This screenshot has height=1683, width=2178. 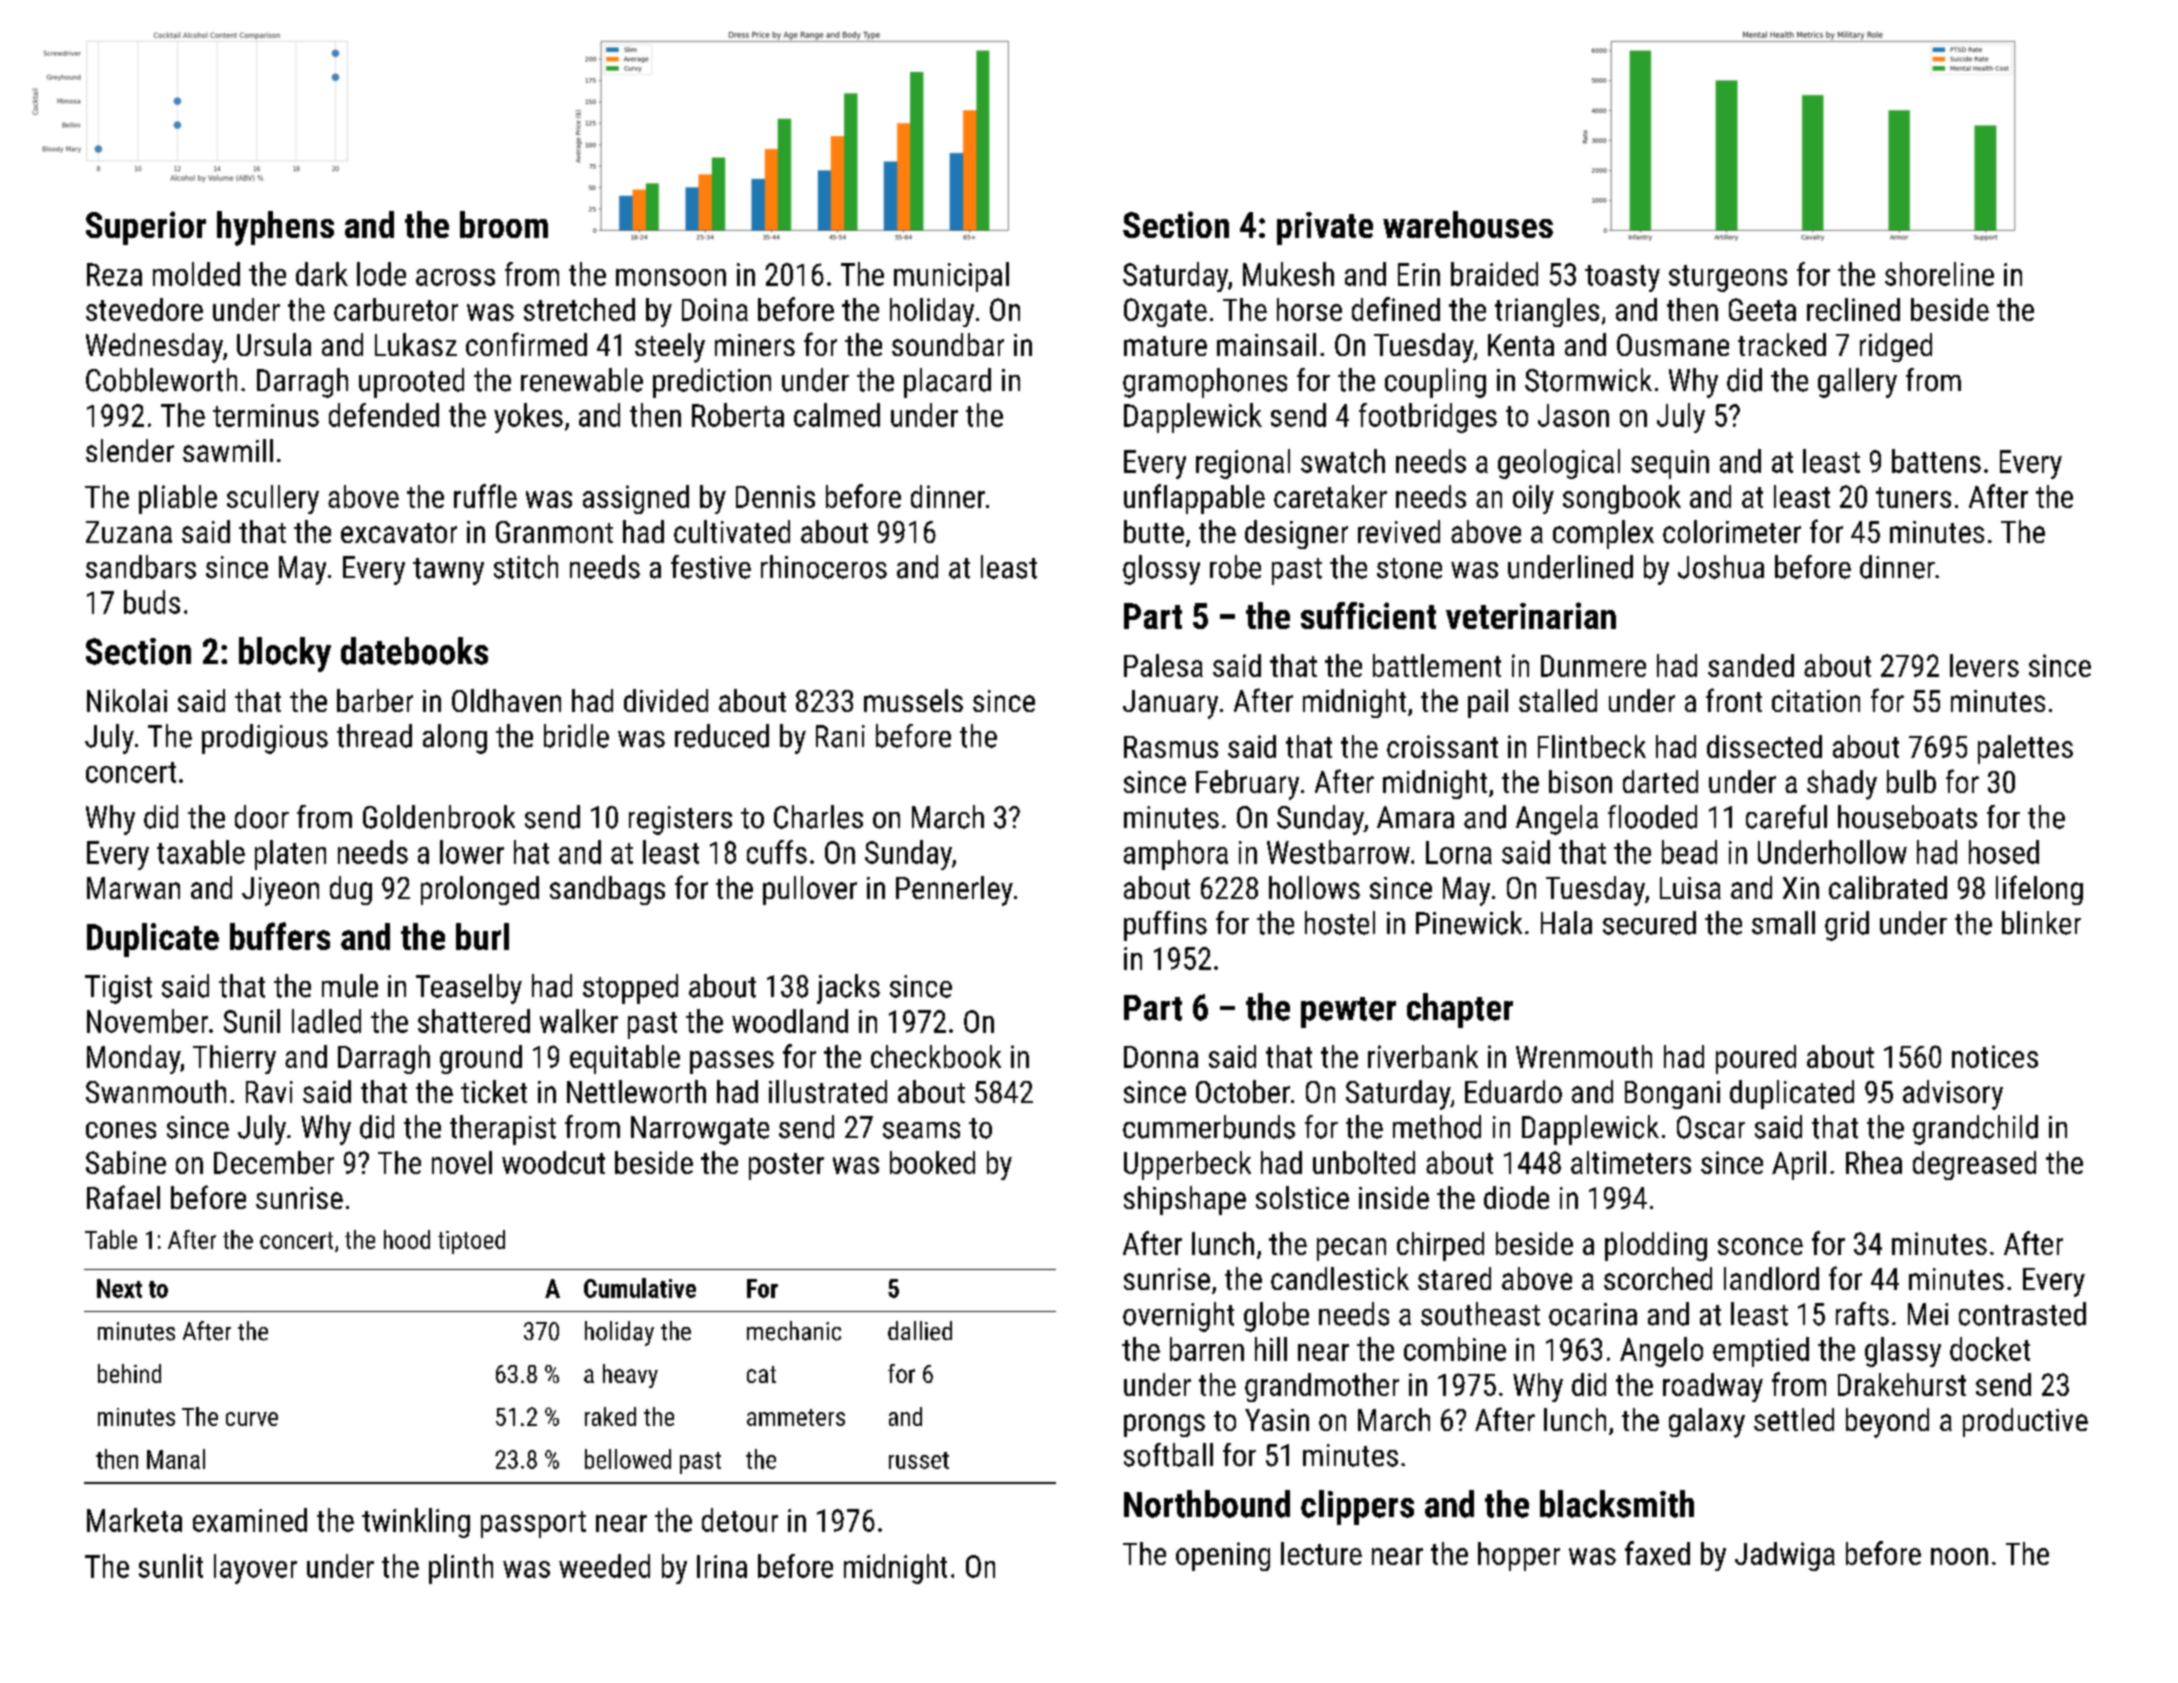 I want to click on Ousmane, so click(x=1673, y=345).
